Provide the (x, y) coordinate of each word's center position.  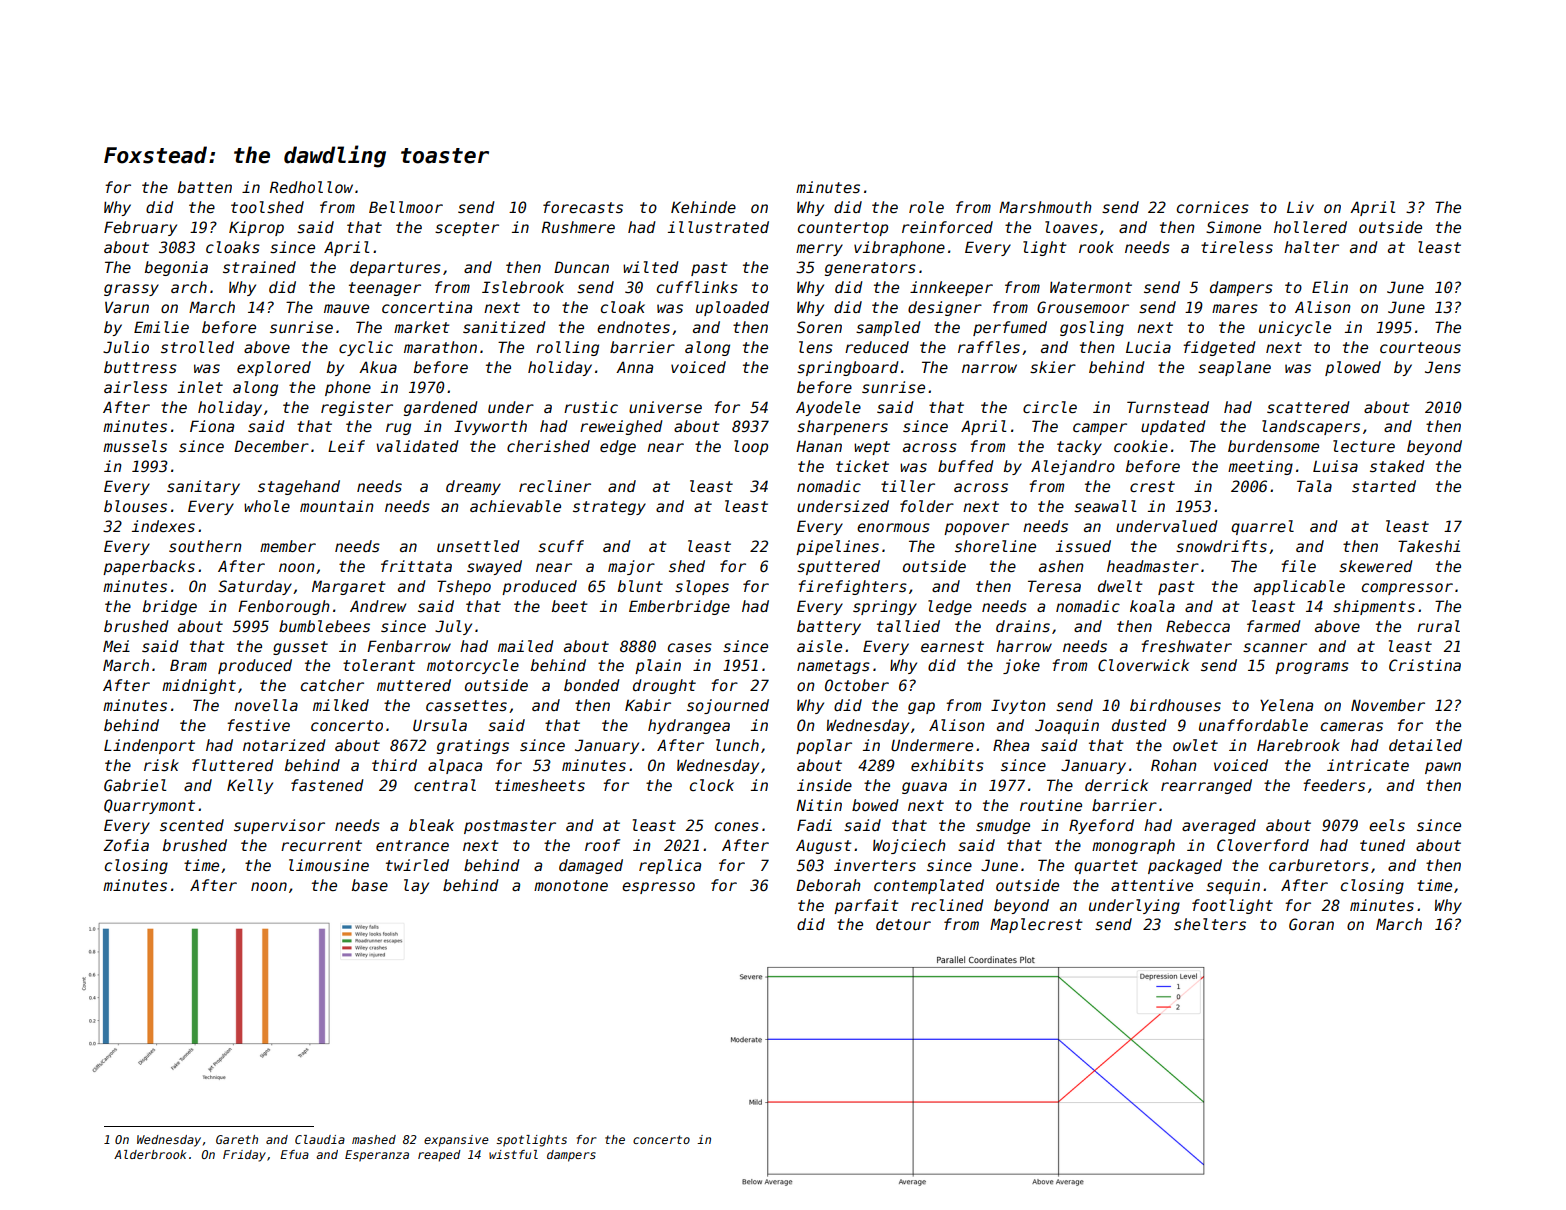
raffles (989, 347)
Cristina (1425, 665)
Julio (126, 347)
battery (829, 627)
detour (903, 924)
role (926, 207)
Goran (1311, 924)
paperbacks (149, 567)
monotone (571, 885)
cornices (1213, 207)
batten (205, 187)
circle (1050, 407)
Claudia (320, 1139)
